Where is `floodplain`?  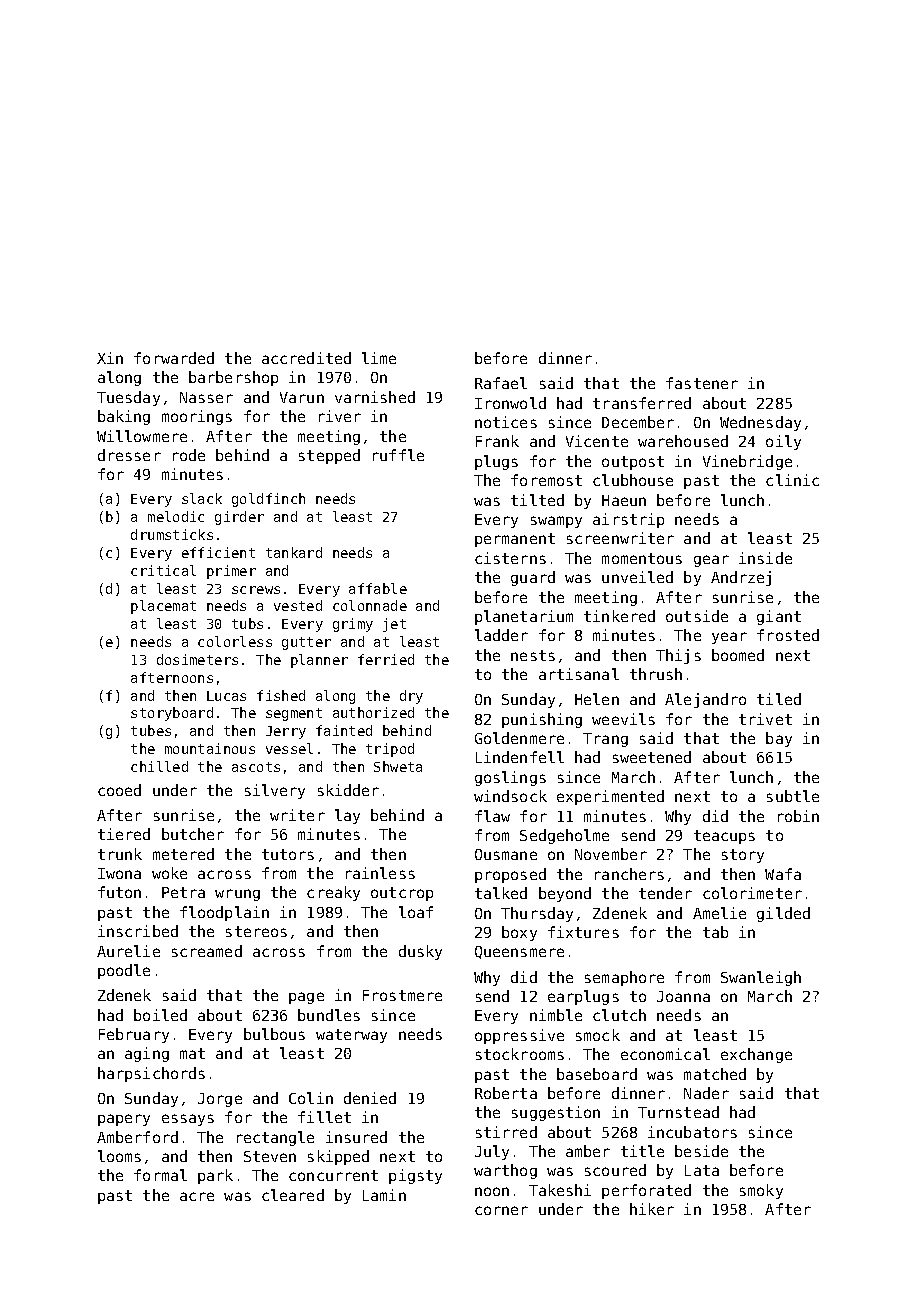 floodplain is located at coordinates (224, 913).
